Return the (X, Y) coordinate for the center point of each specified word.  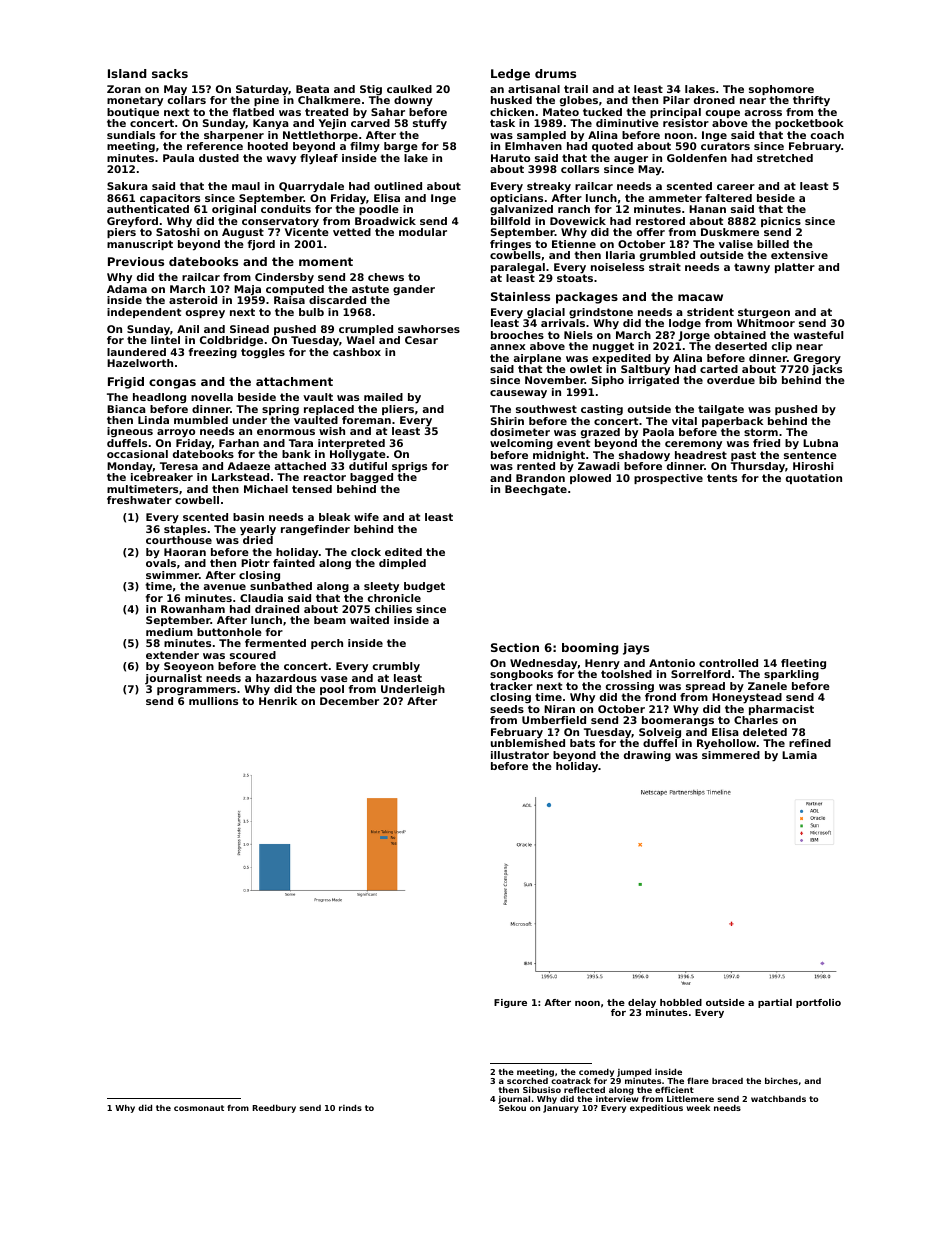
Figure (510, 1003)
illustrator (520, 755)
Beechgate (536, 490)
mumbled (201, 420)
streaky (549, 187)
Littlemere (690, 1099)
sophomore (781, 90)
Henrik (278, 701)
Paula (178, 158)
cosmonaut (199, 1108)
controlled (728, 663)
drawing (647, 756)
